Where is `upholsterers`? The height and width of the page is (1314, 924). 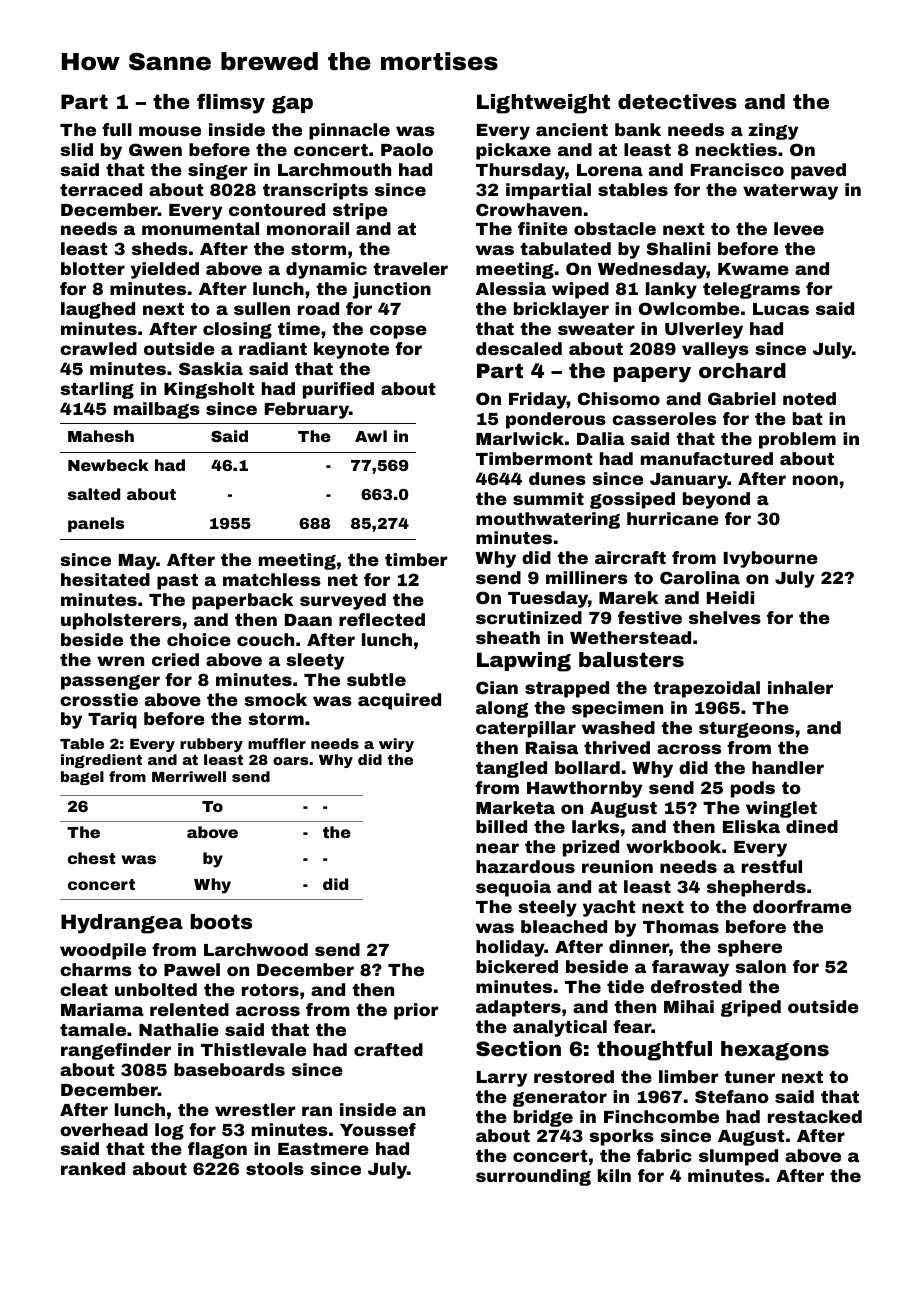 upholsterers is located at coordinates (121, 621).
